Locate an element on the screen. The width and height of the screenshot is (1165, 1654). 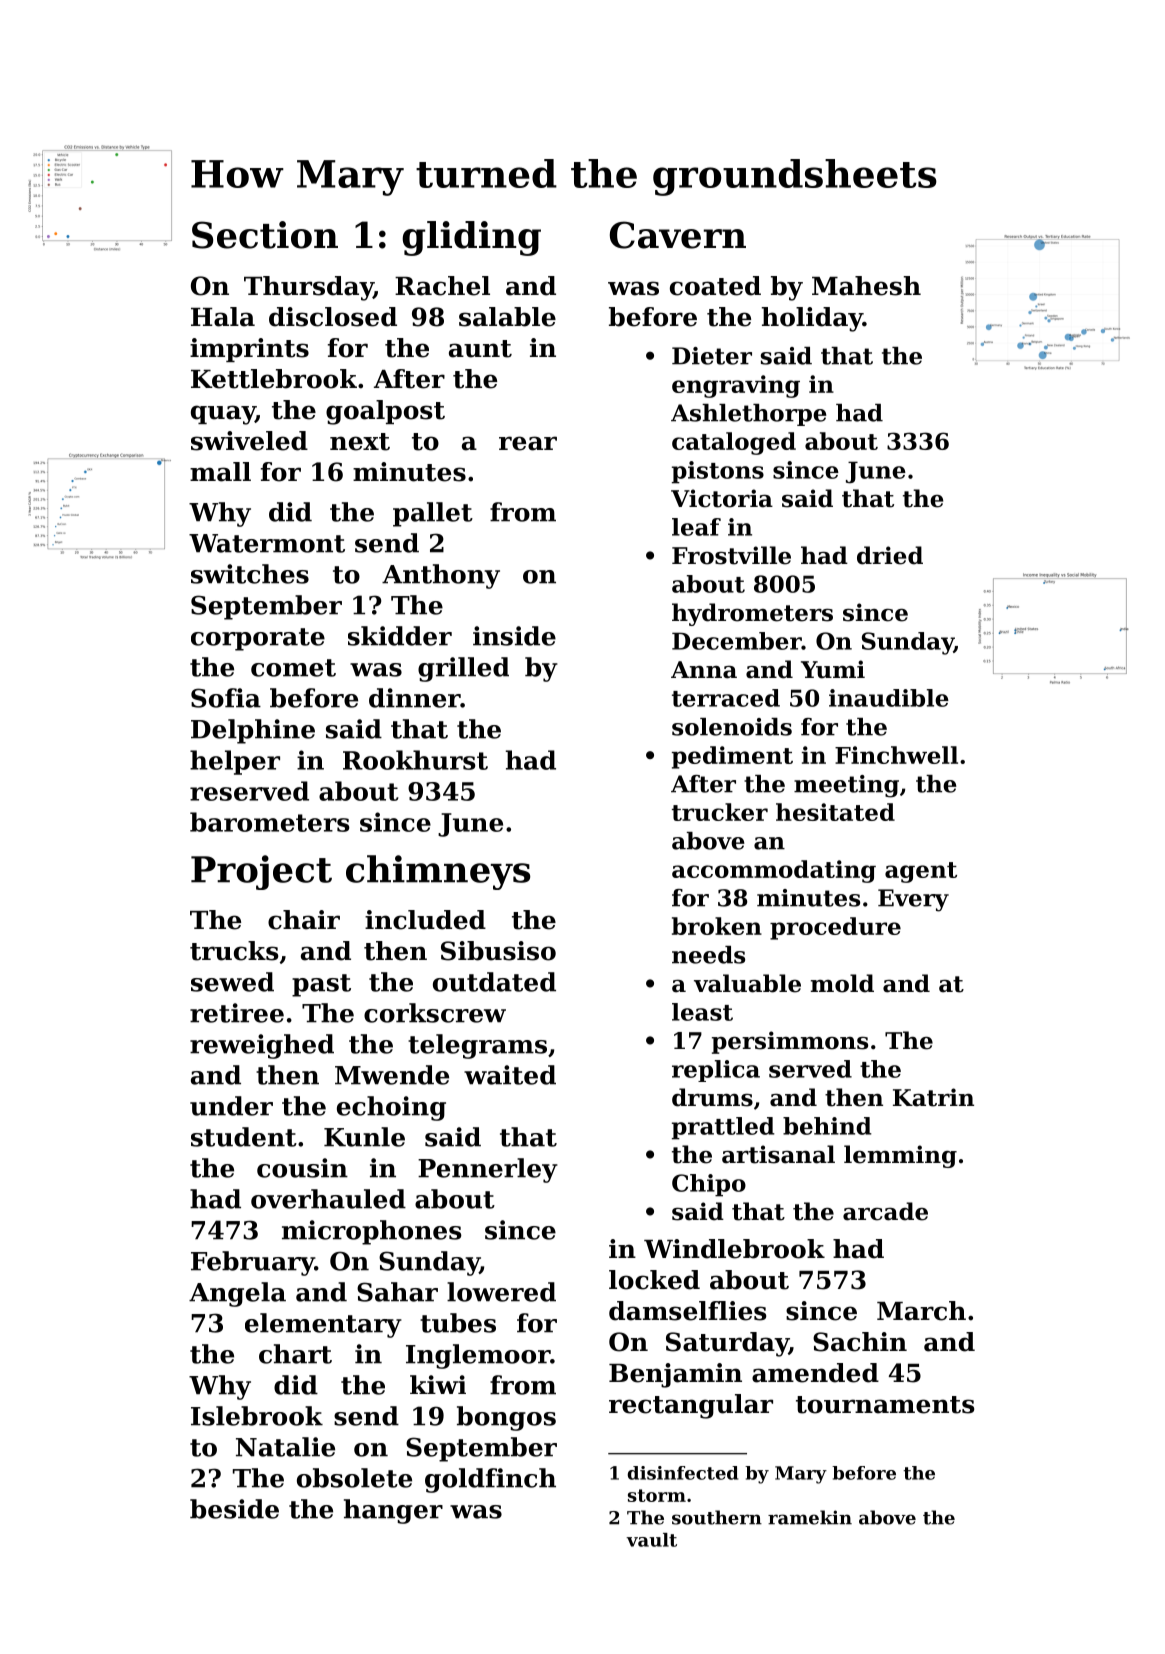
pallet is located at coordinates (433, 514).
